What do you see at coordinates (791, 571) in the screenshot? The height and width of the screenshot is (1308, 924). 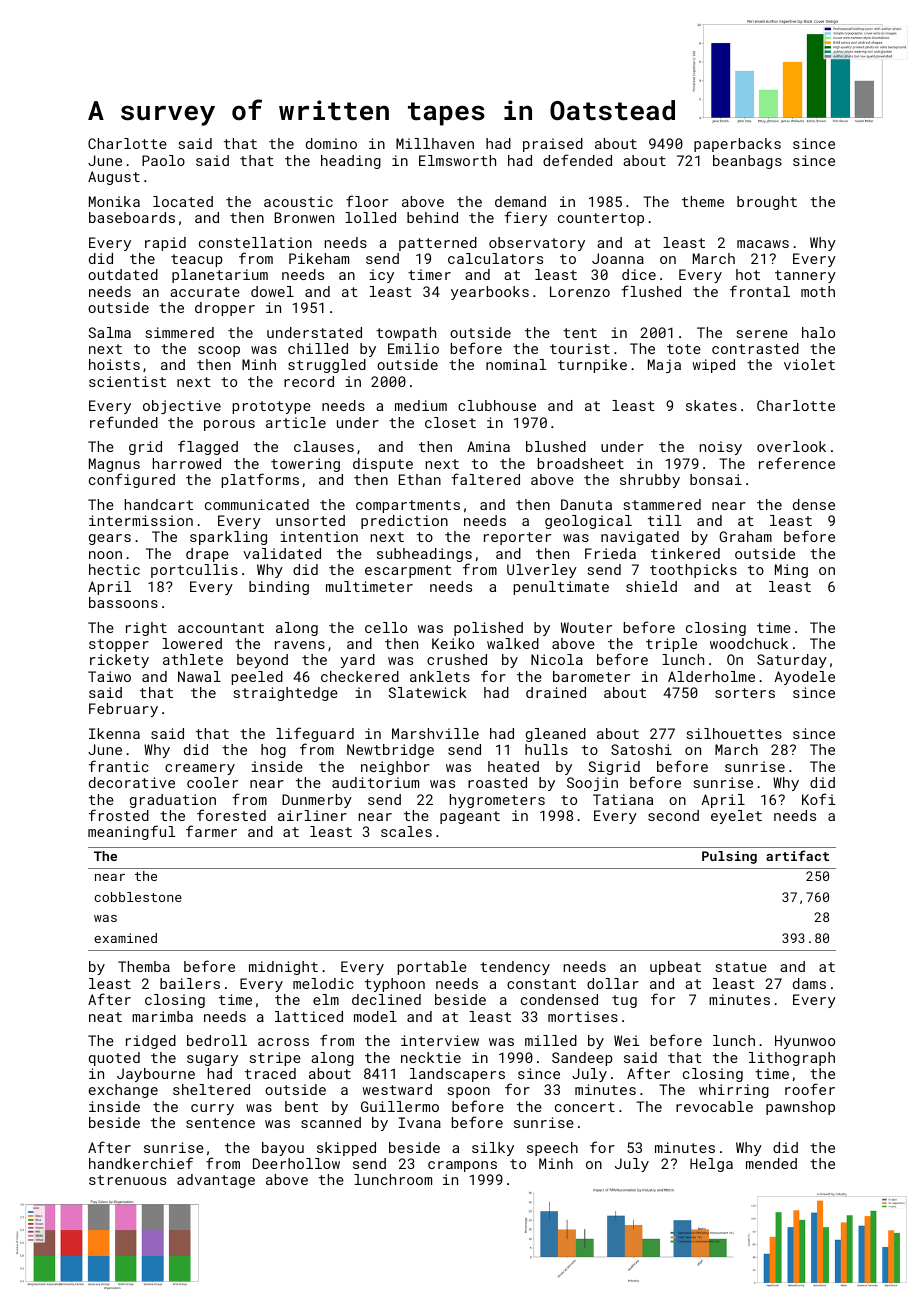 I see `Ming` at bounding box center [791, 571].
